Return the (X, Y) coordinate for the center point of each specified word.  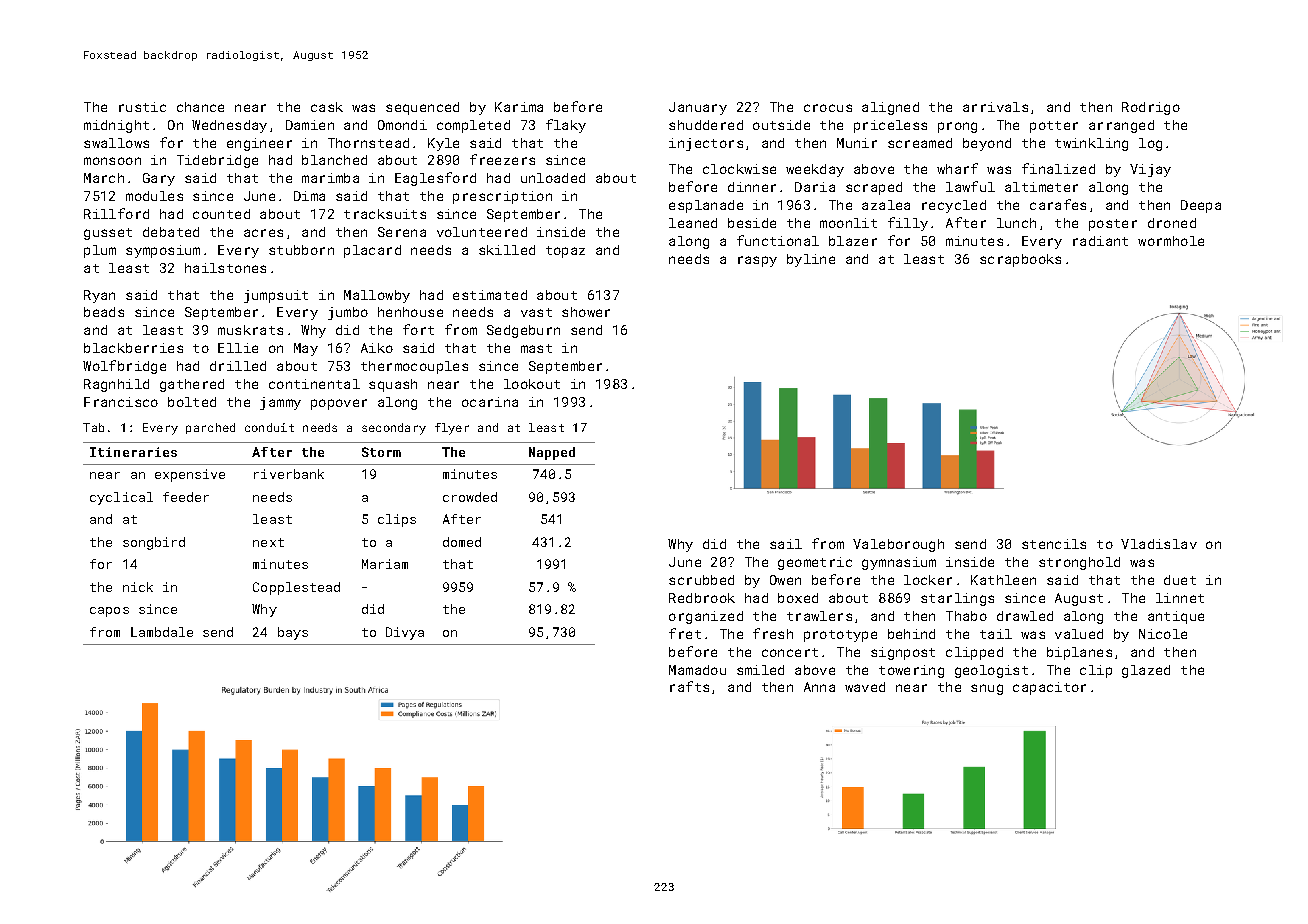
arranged (1121, 126)
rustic (142, 107)
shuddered (706, 125)
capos (109, 612)
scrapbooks (1020, 260)
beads (104, 312)
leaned (693, 223)
